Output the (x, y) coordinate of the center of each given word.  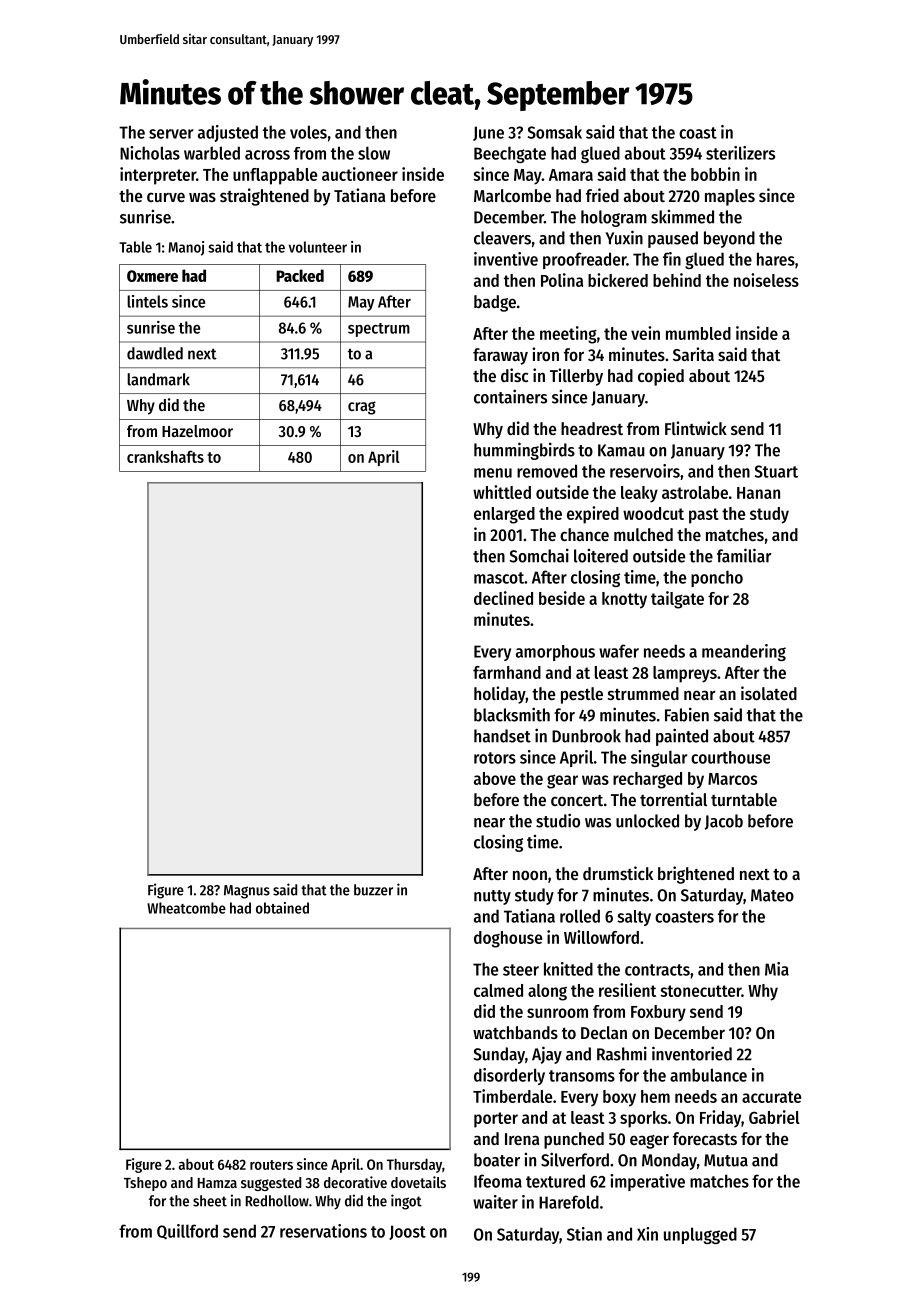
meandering (744, 652)
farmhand (507, 672)
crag (362, 408)
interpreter (158, 176)
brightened (696, 875)
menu (493, 473)
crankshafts (165, 456)
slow (374, 153)
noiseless (766, 280)
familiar (744, 555)
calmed (498, 990)
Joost (407, 1232)
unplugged (700, 1235)
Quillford (187, 1232)
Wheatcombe (186, 908)
